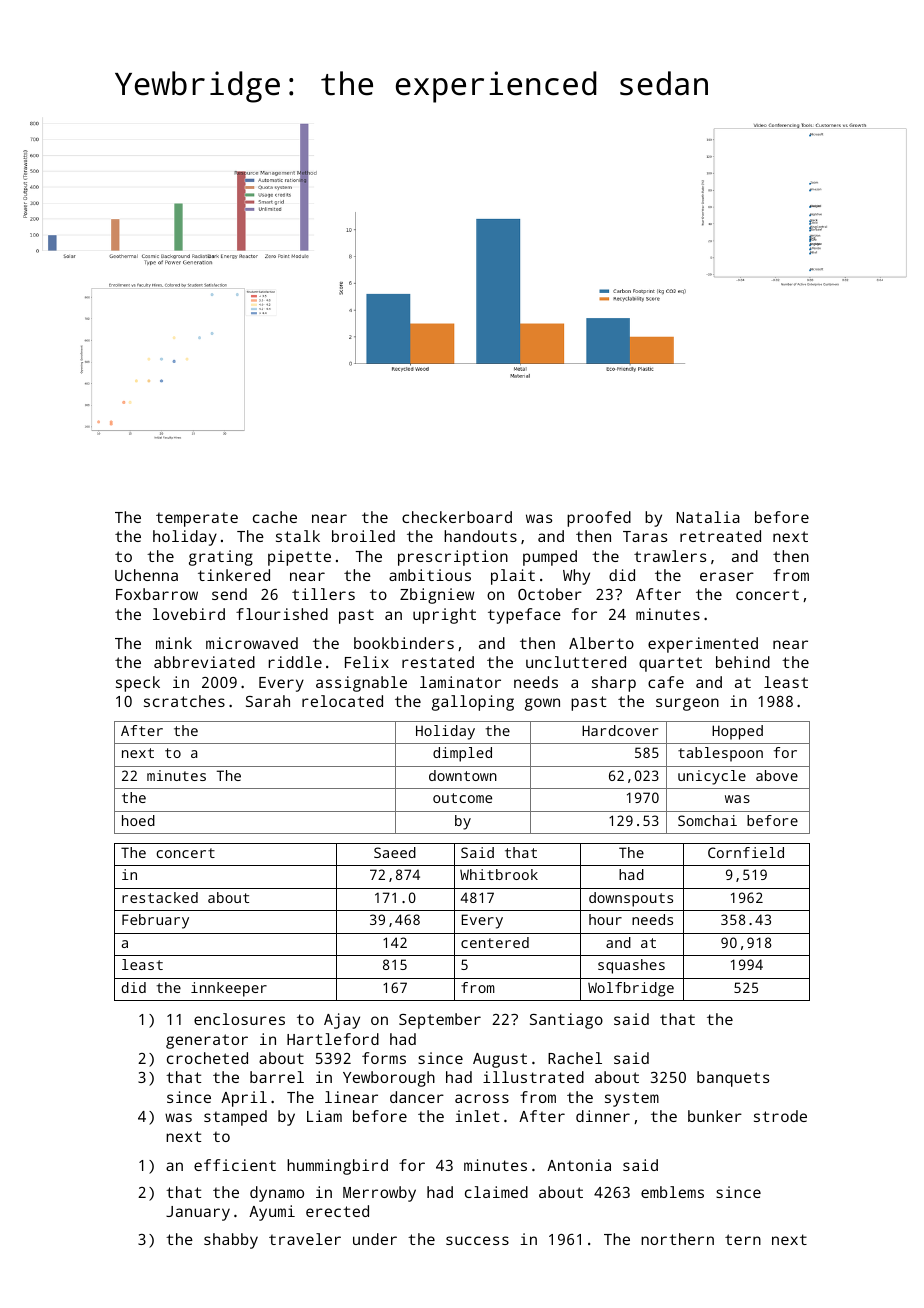 The image size is (924, 1308). What do you see at coordinates (160, 897) in the screenshot?
I see `restacked` at bounding box center [160, 897].
